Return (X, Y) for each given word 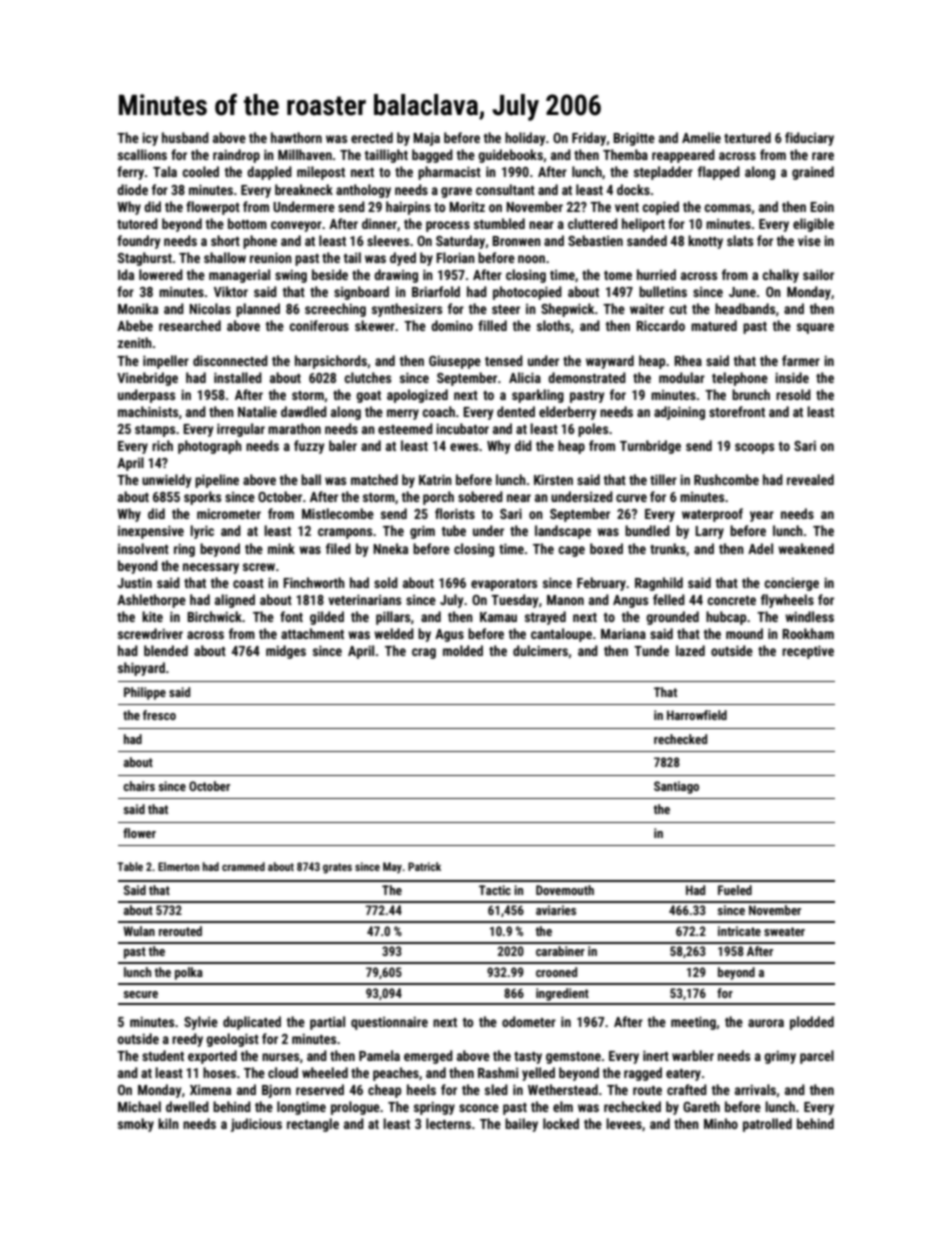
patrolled (767, 1125)
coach (438, 411)
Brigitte (634, 139)
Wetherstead (563, 1089)
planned (258, 310)
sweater (784, 931)
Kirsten (553, 479)
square (815, 328)
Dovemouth (565, 890)
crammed (243, 866)
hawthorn (296, 137)
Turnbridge (650, 447)
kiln (168, 1123)
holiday (525, 139)
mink (281, 548)
